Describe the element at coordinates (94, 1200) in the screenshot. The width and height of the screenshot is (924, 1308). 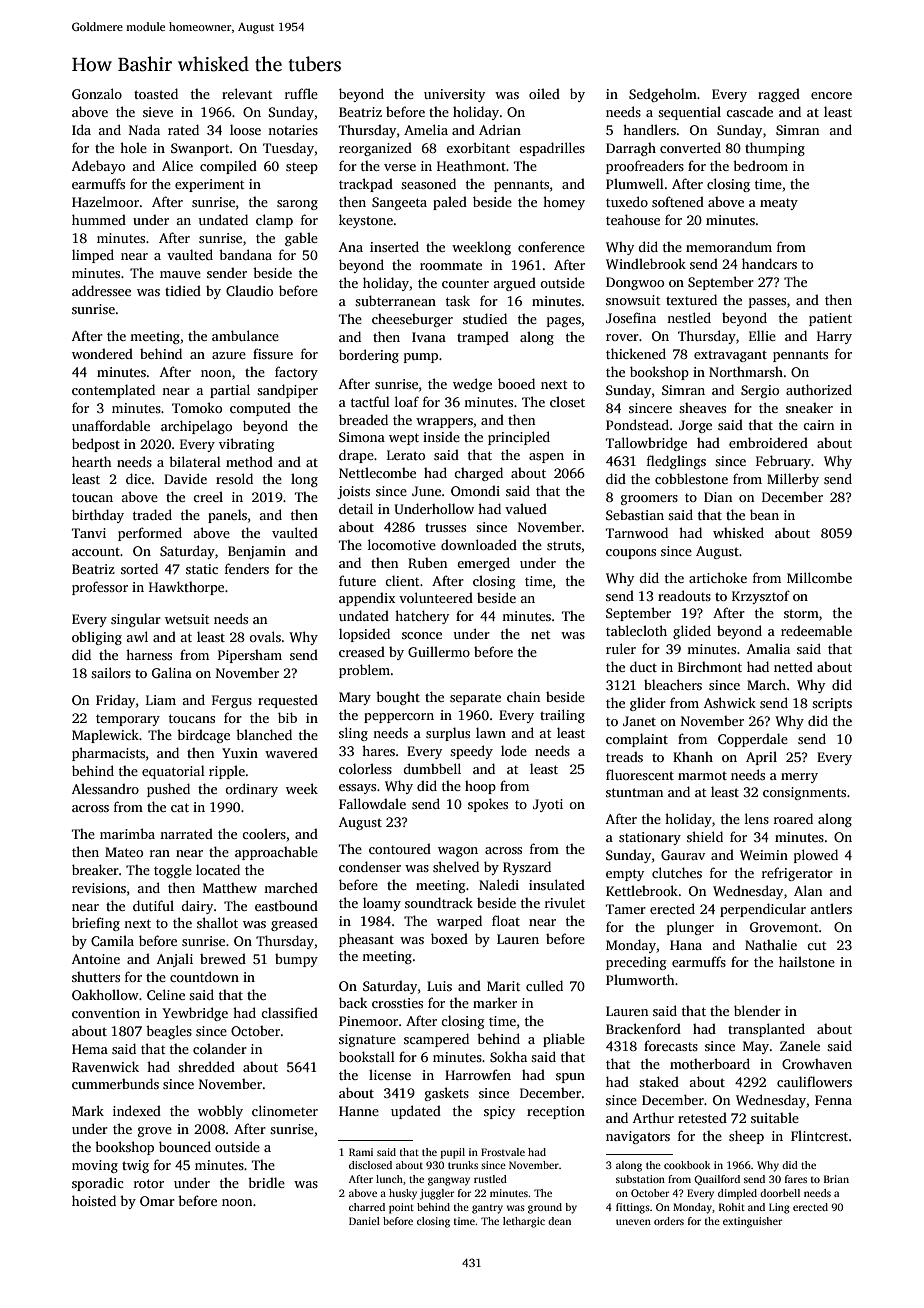
I see `hoisted` at that location.
